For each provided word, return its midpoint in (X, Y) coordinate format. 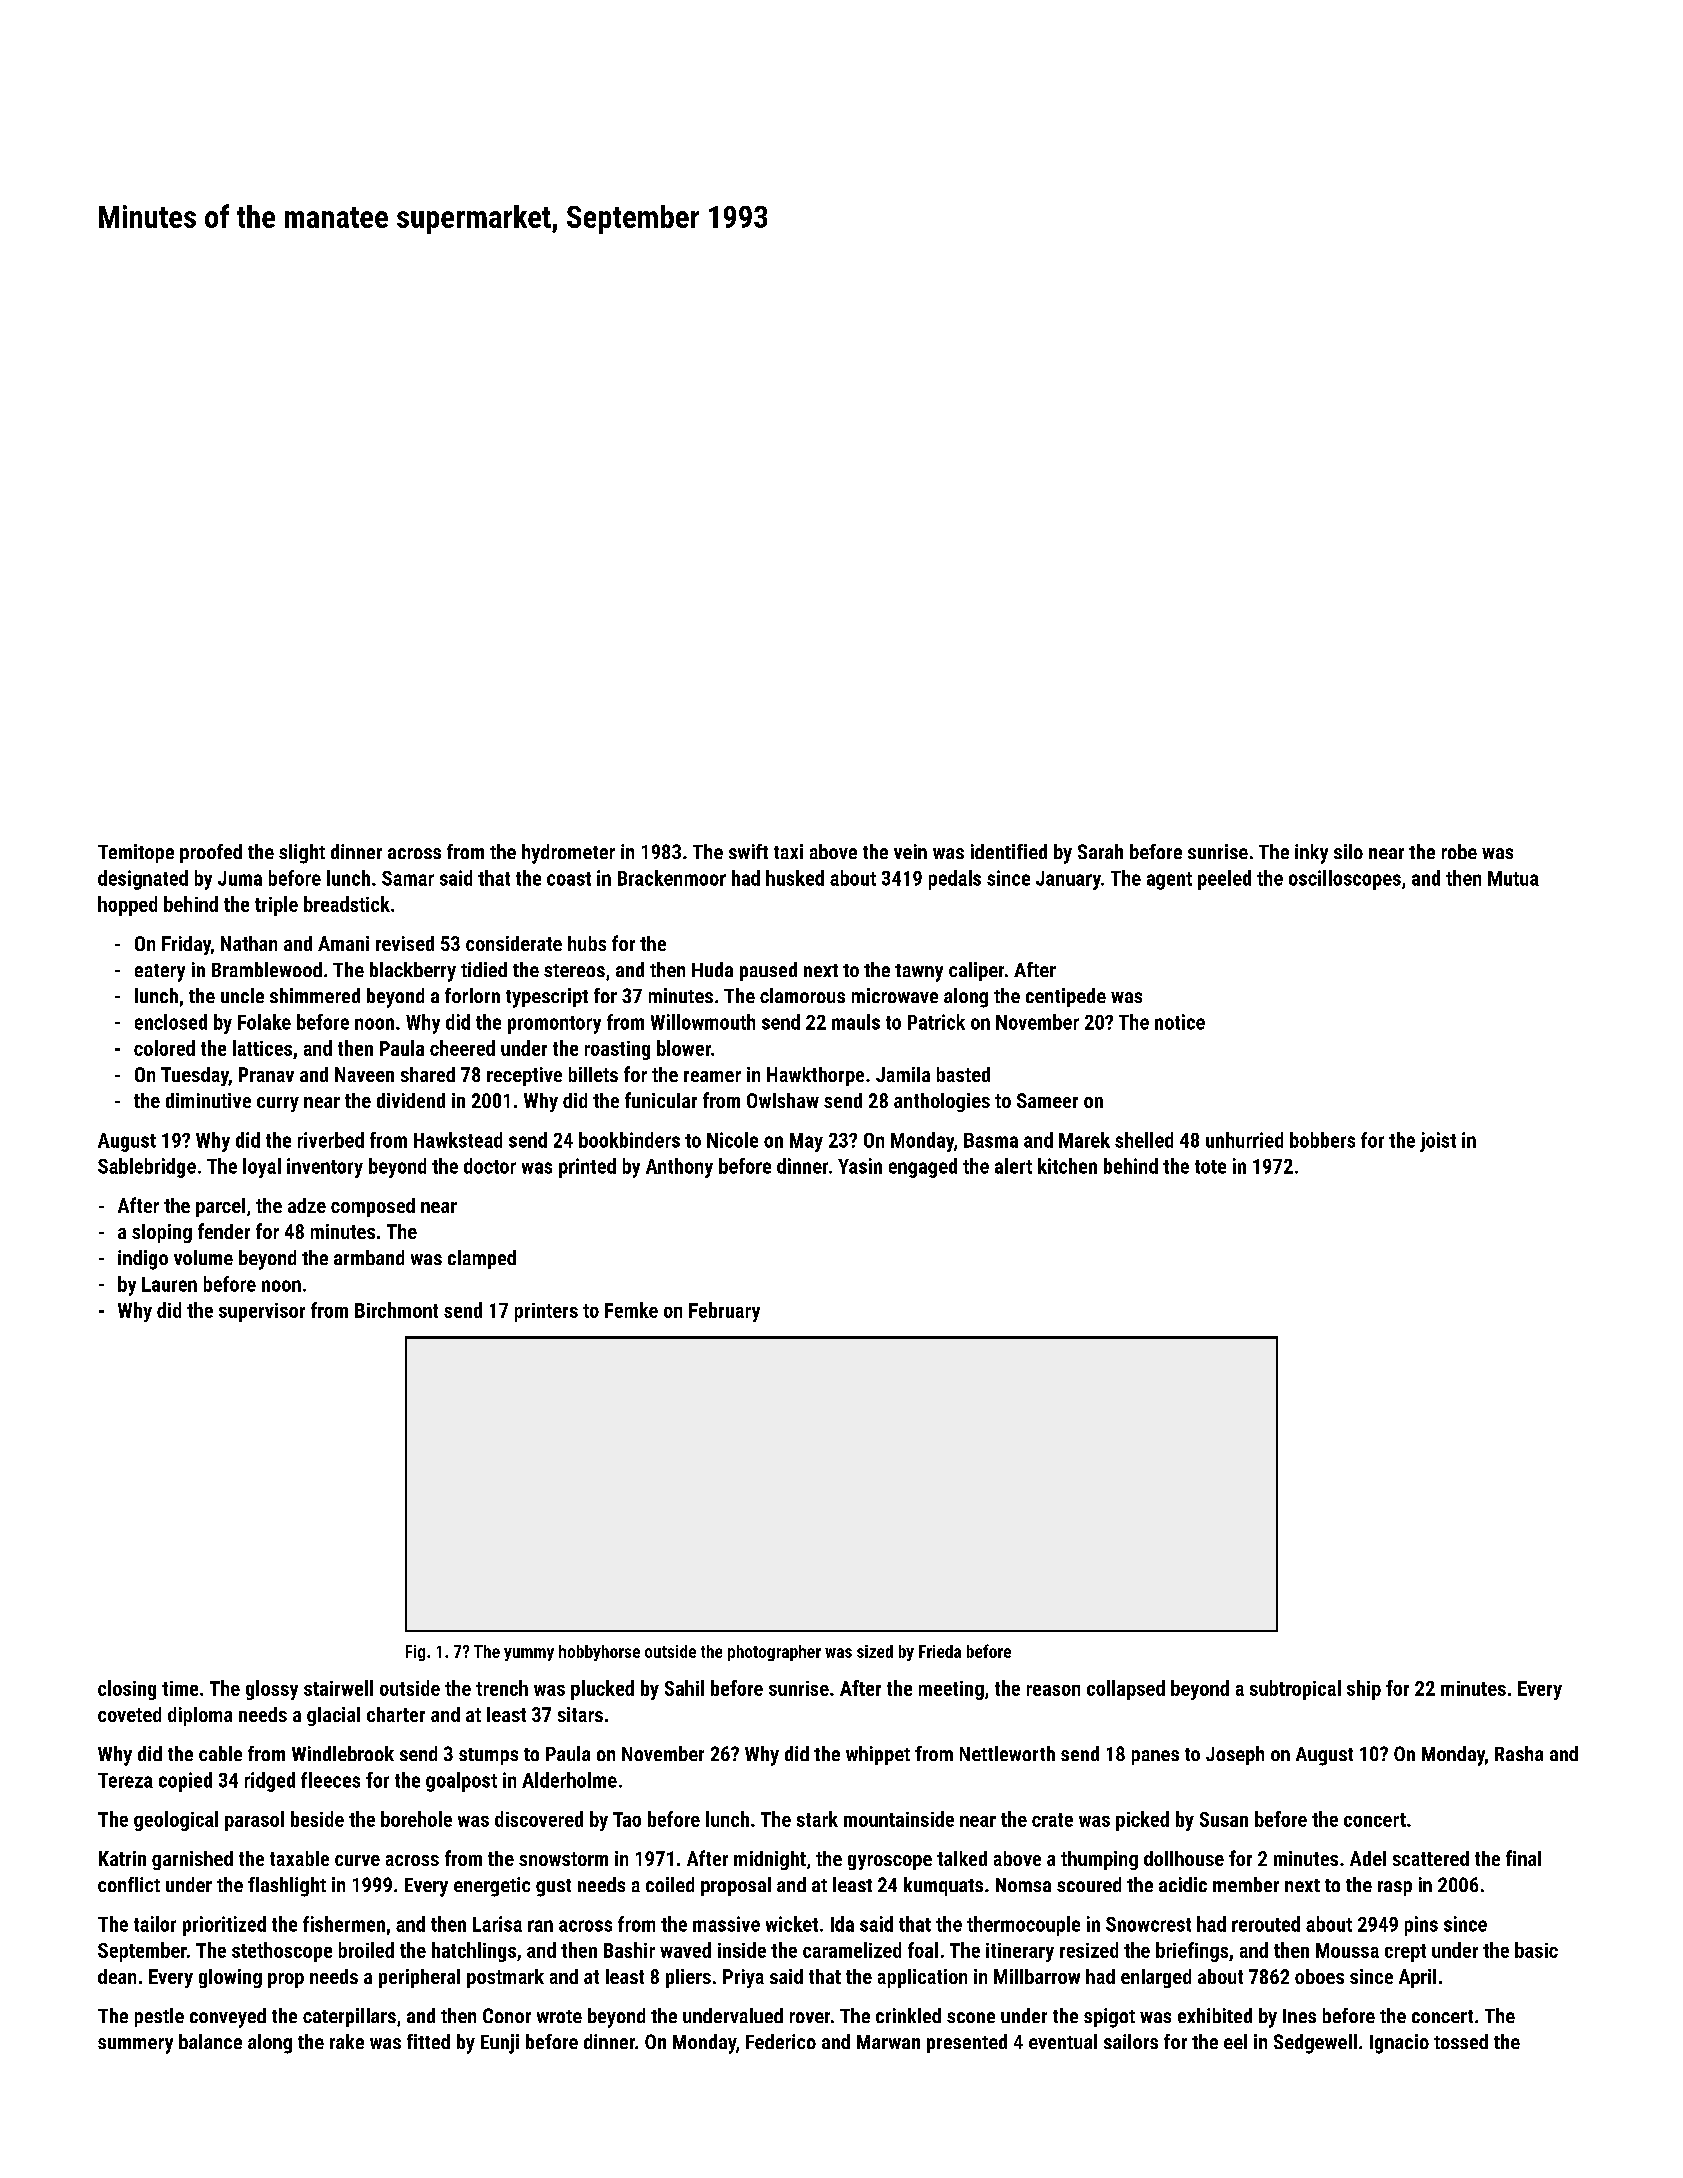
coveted (129, 1714)
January (1068, 880)
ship (1364, 1690)
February (724, 1312)
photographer (774, 1653)
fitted (428, 2041)
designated (143, 880)
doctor (490, 1166)
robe (1459, 851)
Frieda (940, 1651)
